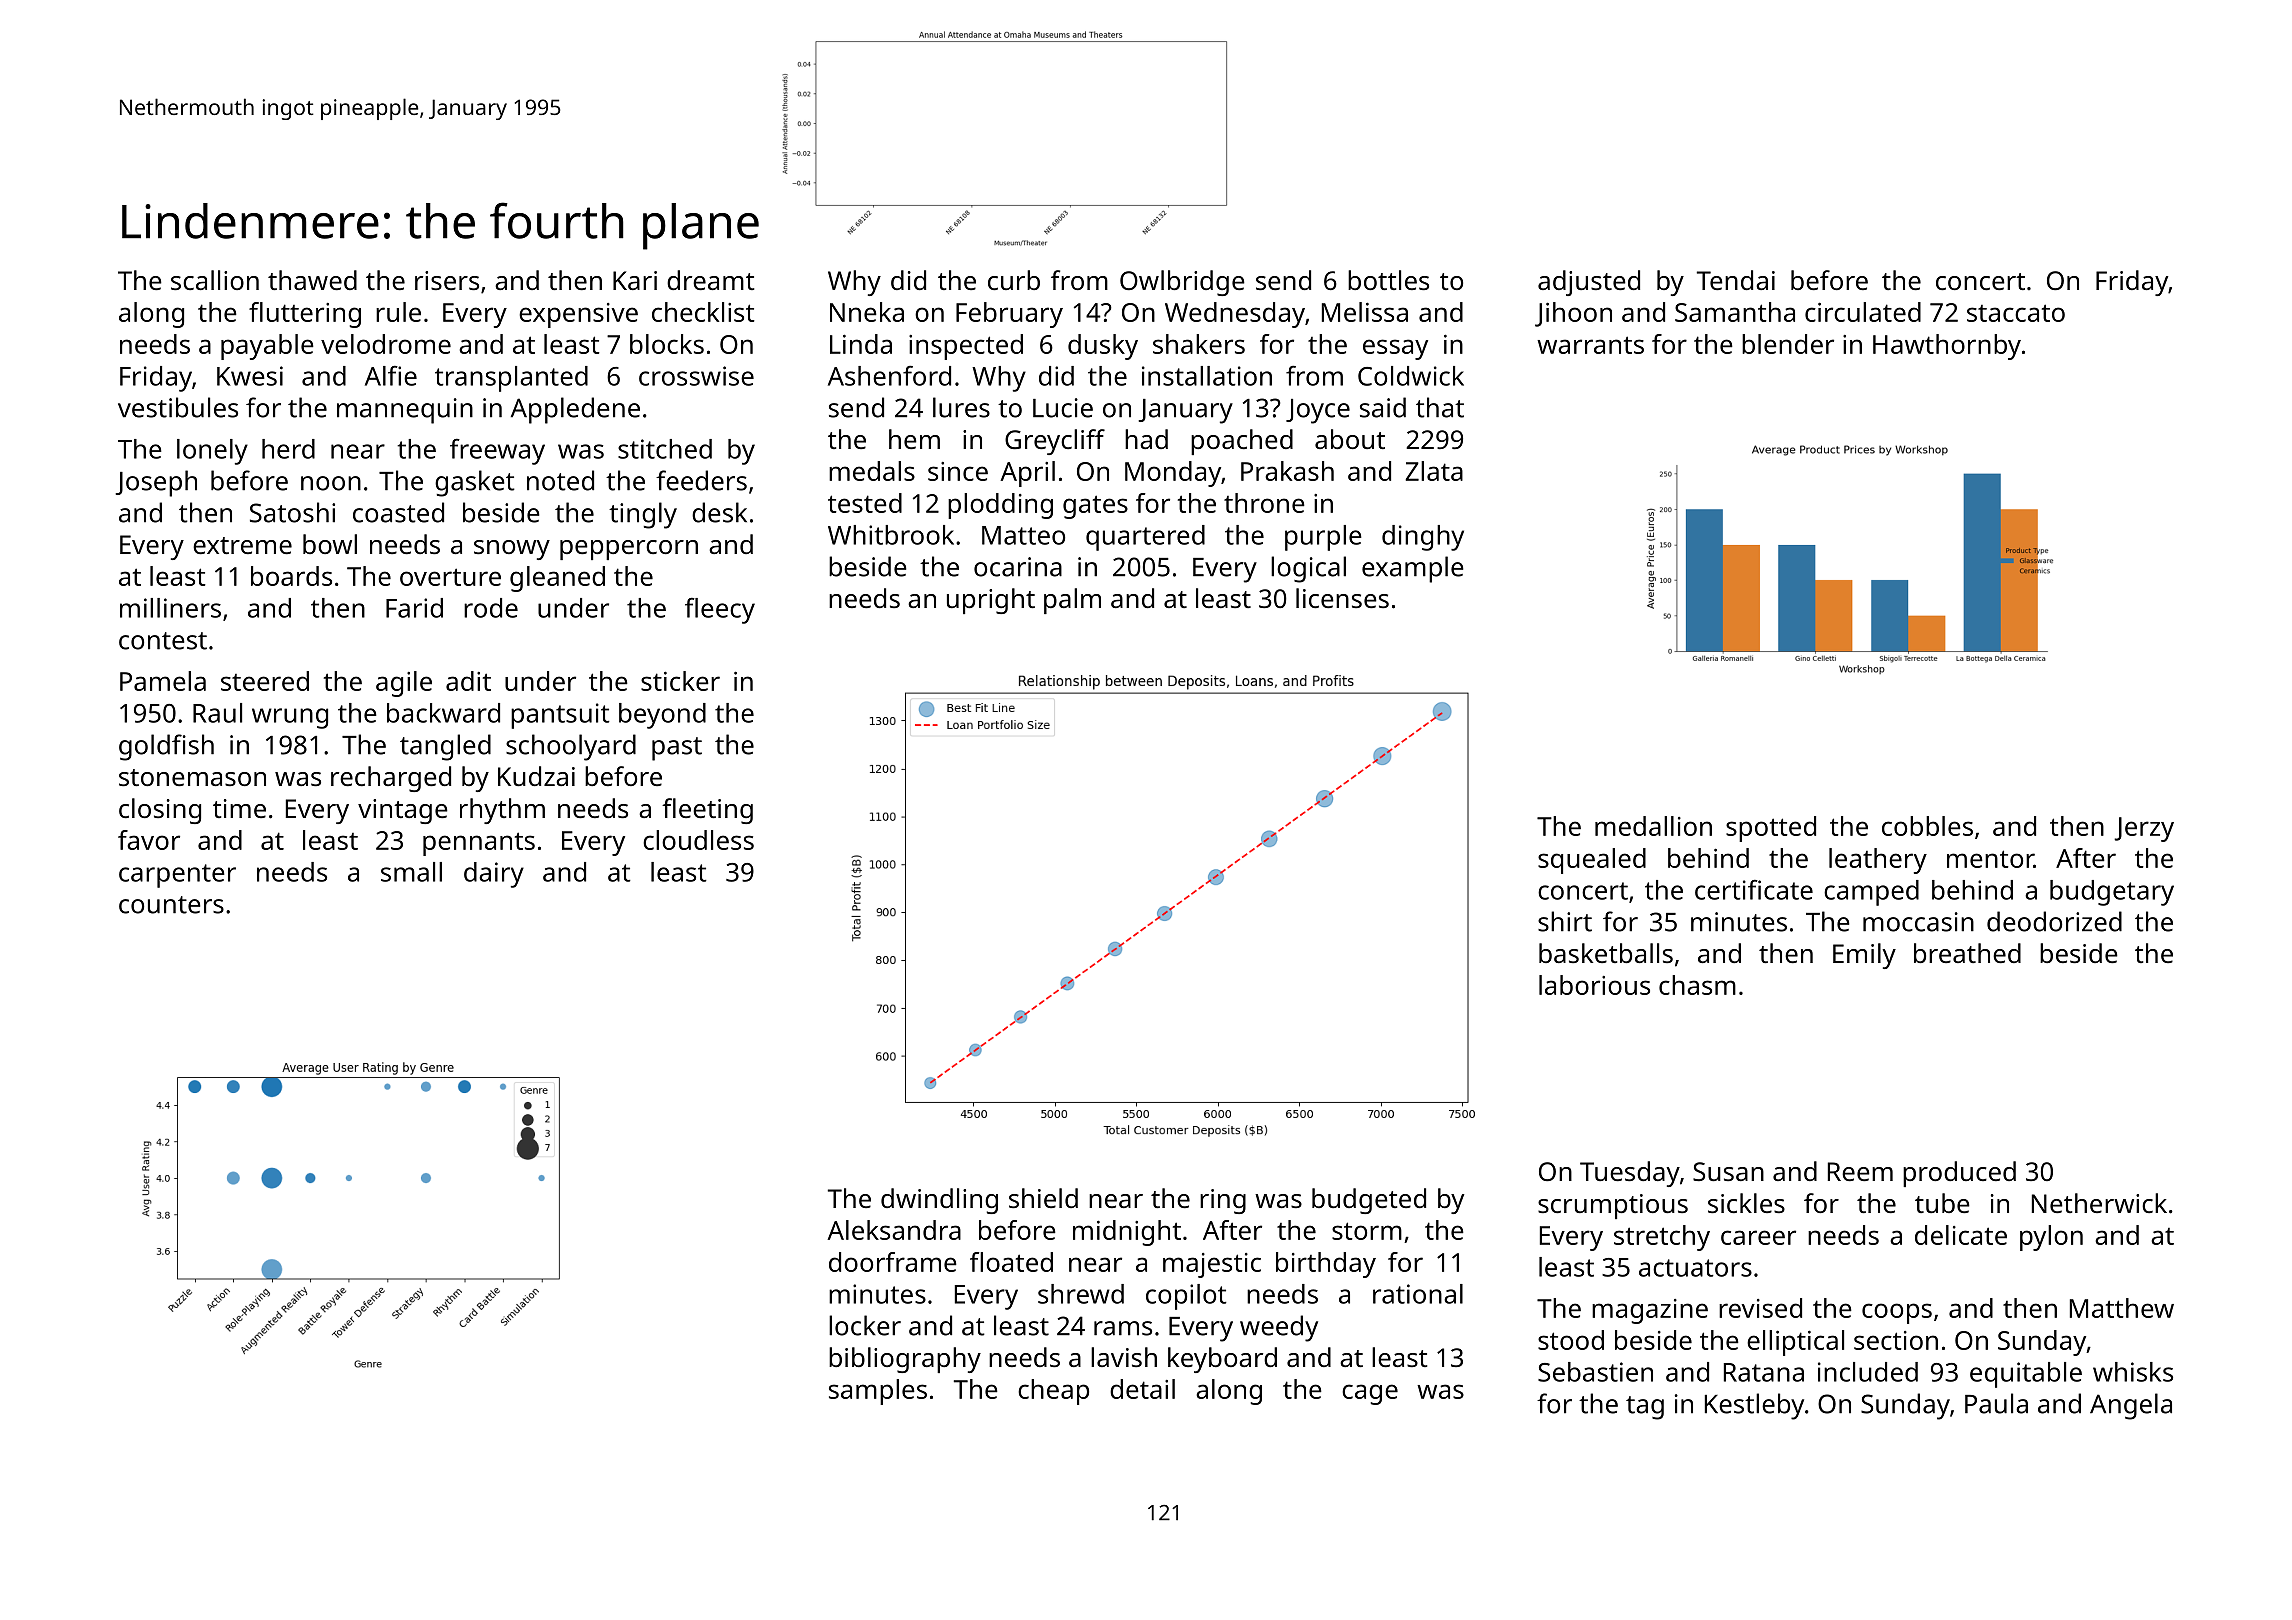 The width and height of the document is (2292, 1620). What do you see at coordinates (1947, 347) in the document?
I see `Hawthornby` at bounding box center [1947, 347].
